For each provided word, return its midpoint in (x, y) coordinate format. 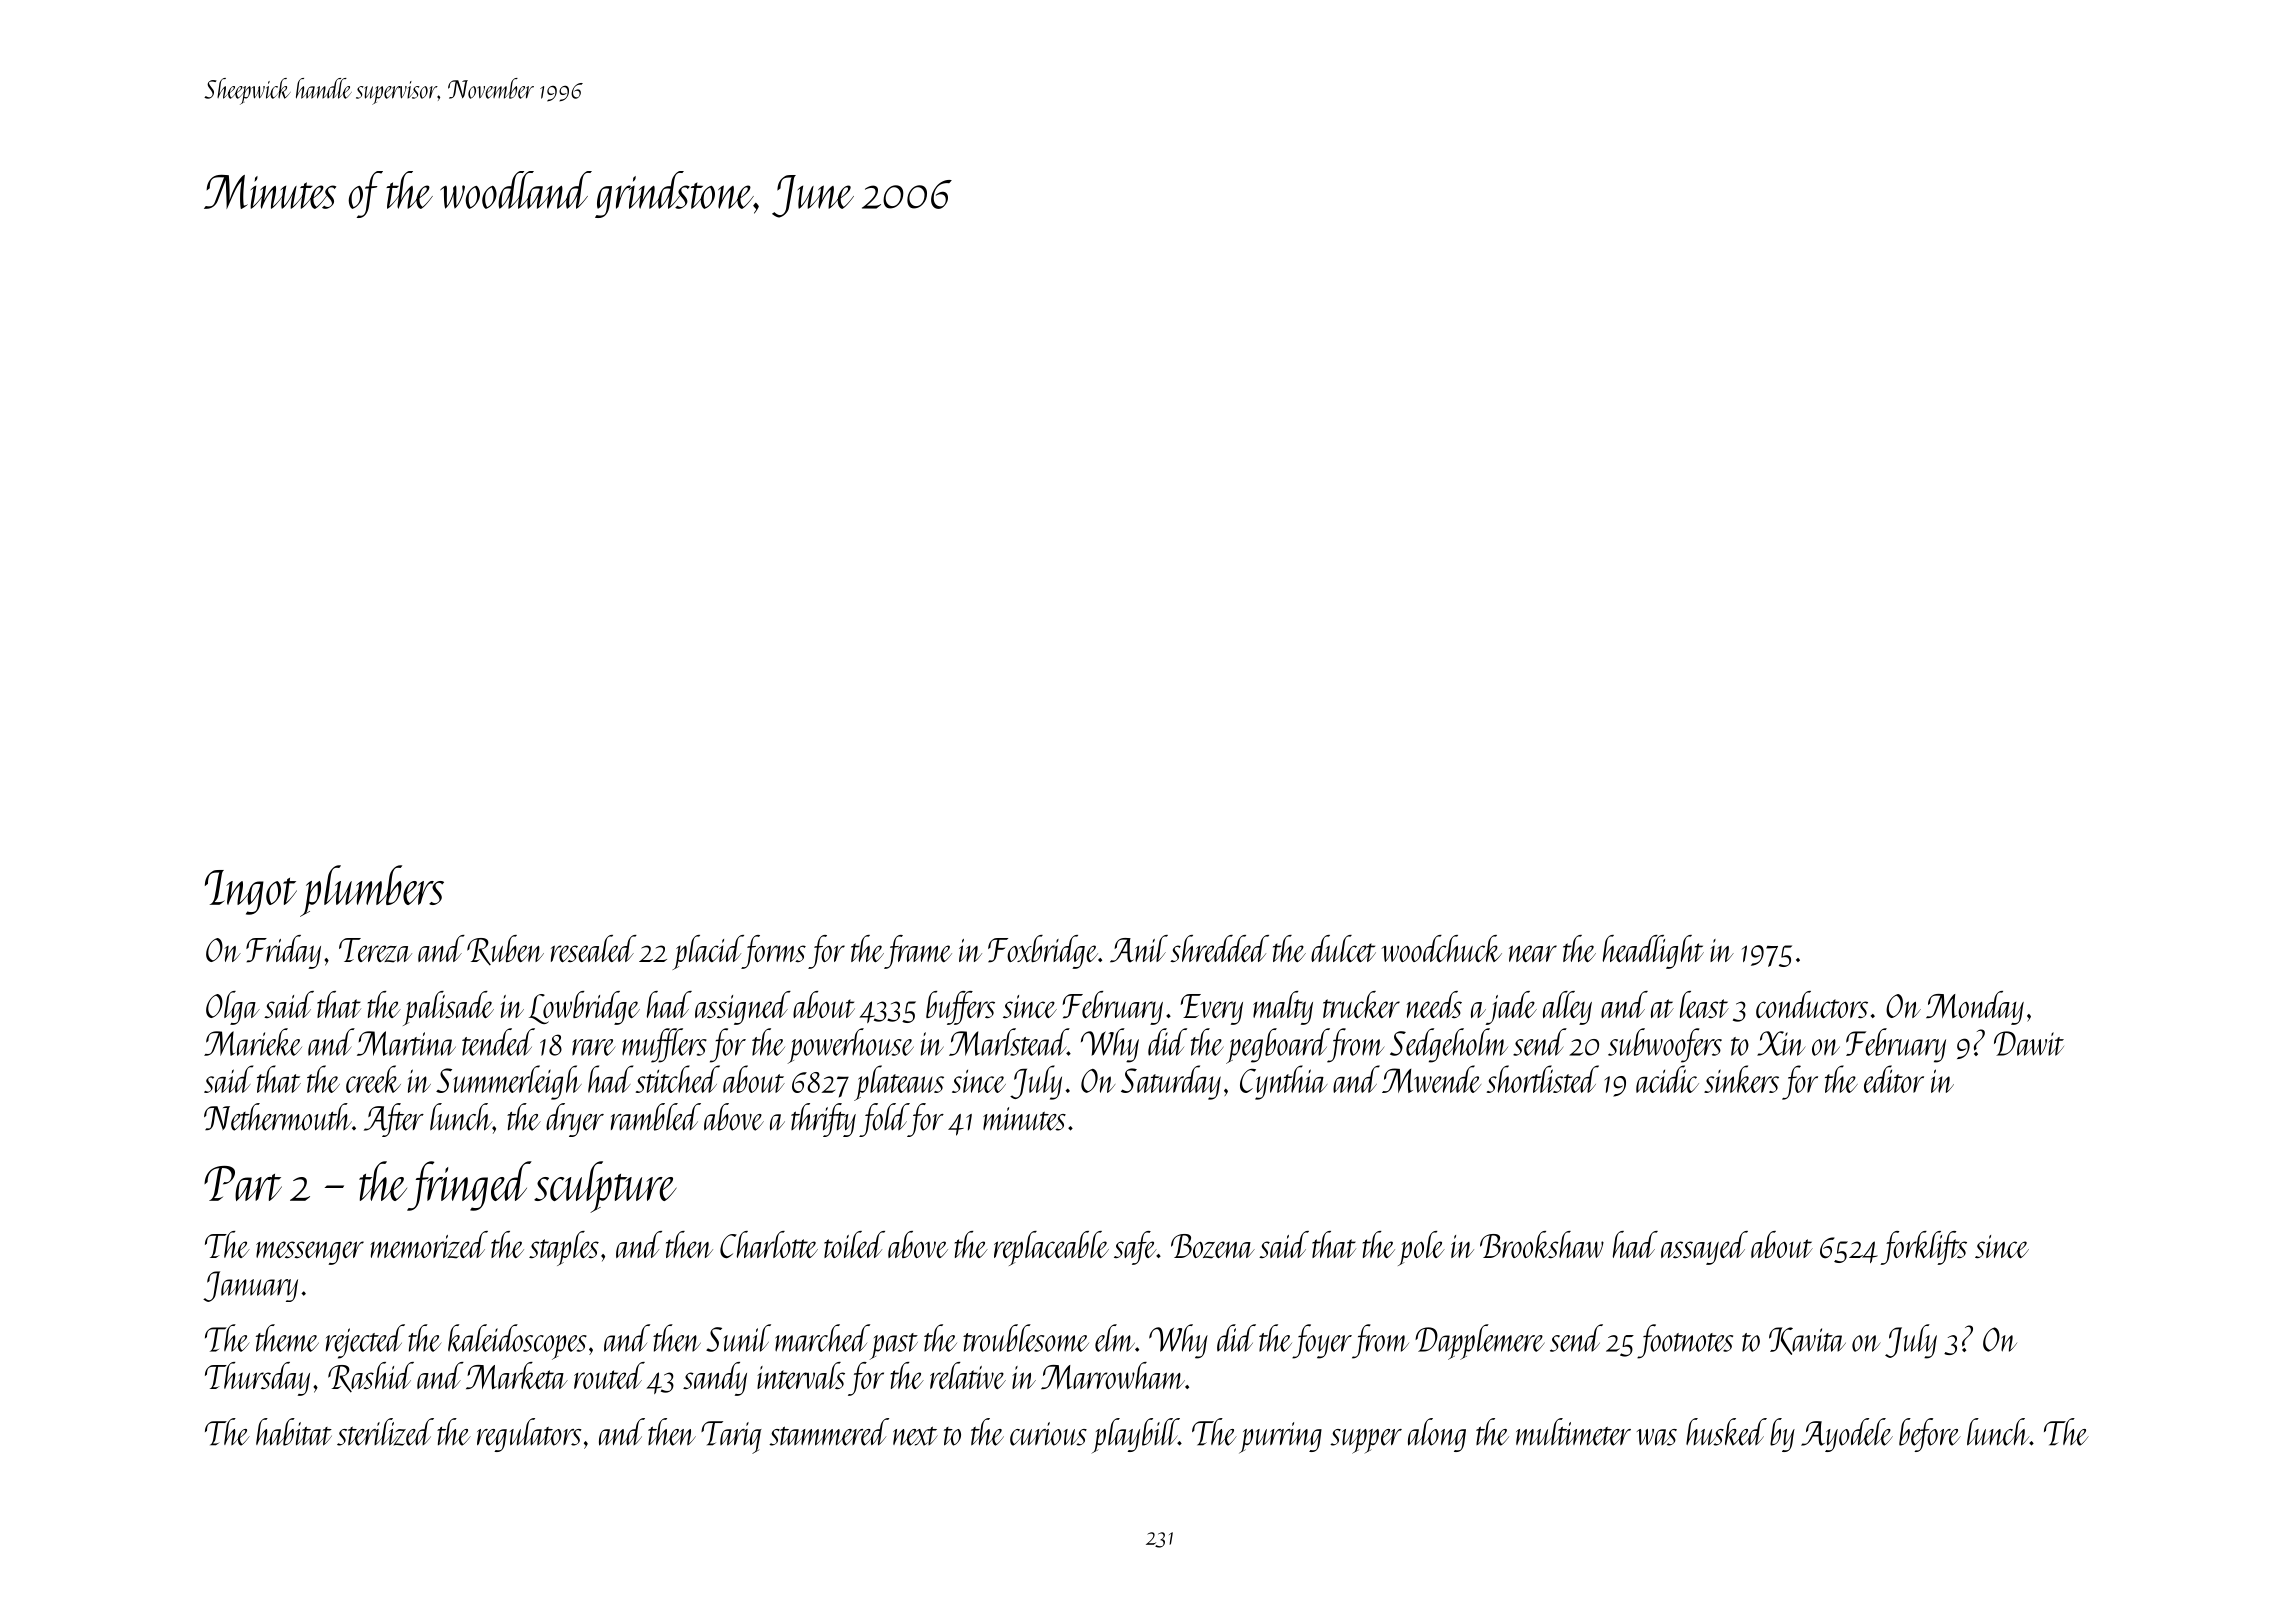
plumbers (372, 891)
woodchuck (1441, 948)
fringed (469, 1186)
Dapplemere (1480, 1342)
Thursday (257, 1379)
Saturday (1171, 1082)
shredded (1219, 948)
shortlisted (1543, 1079)
